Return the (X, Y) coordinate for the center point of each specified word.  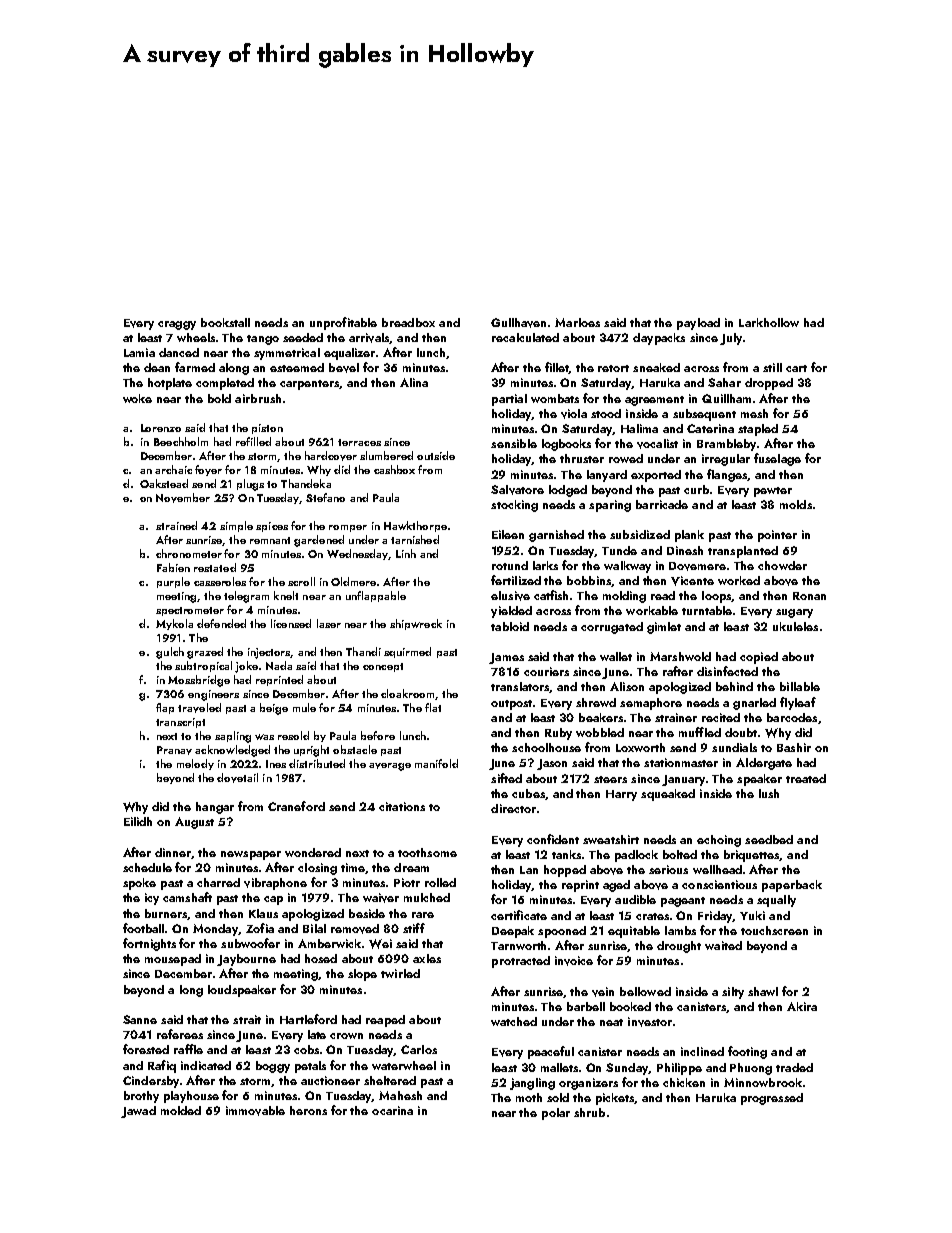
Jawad (138, 1112)
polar (556, 1114)
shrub (589, 1112)
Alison (627, 686)
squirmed (407, 652)
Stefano (325, 497)
